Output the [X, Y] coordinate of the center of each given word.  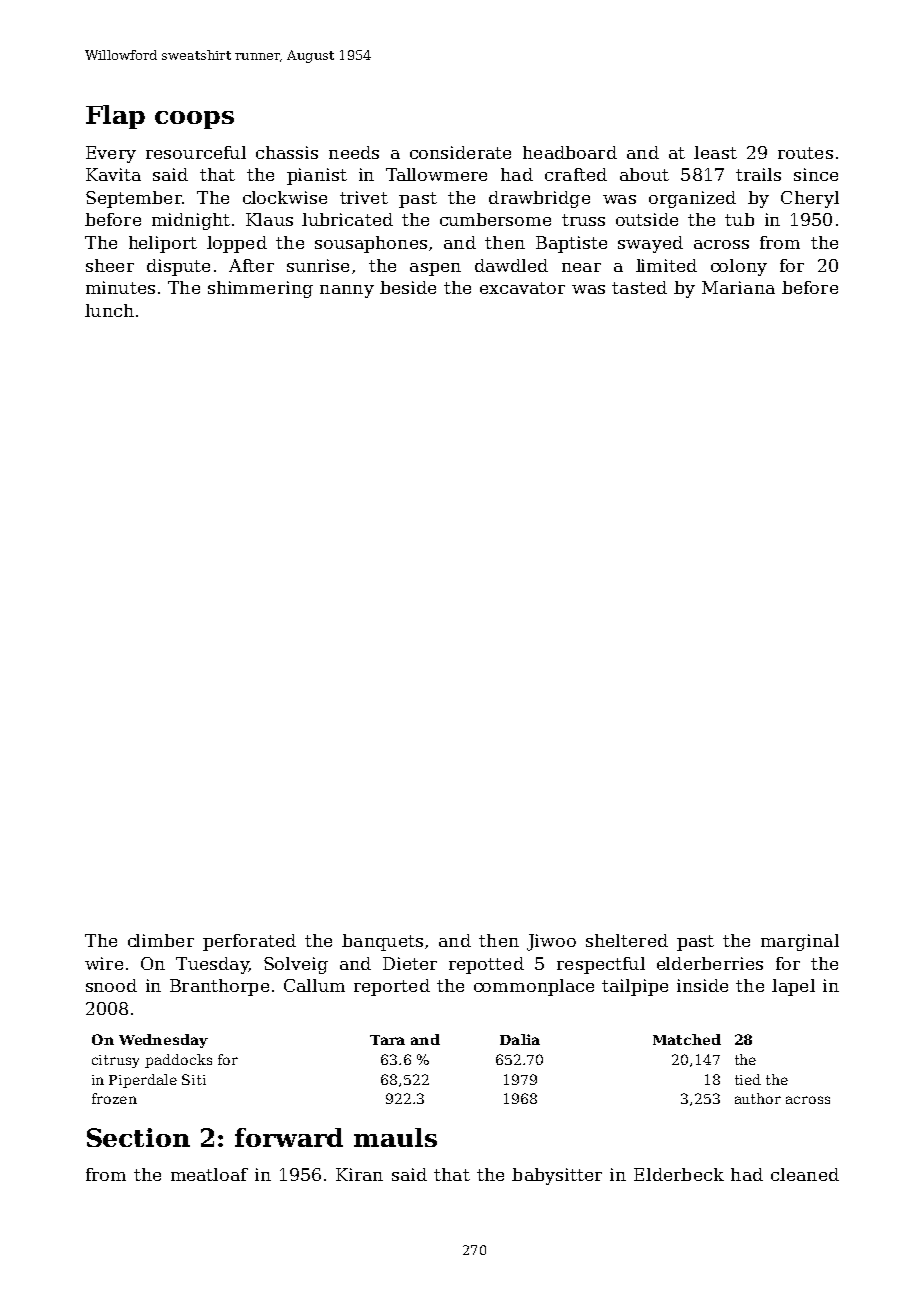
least [715, 152]
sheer [110, 265]
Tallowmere [436, 174]
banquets [382, 942]
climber [161, 940]
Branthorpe [219, 987]
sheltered [627, 940]
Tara [387, 1040]
